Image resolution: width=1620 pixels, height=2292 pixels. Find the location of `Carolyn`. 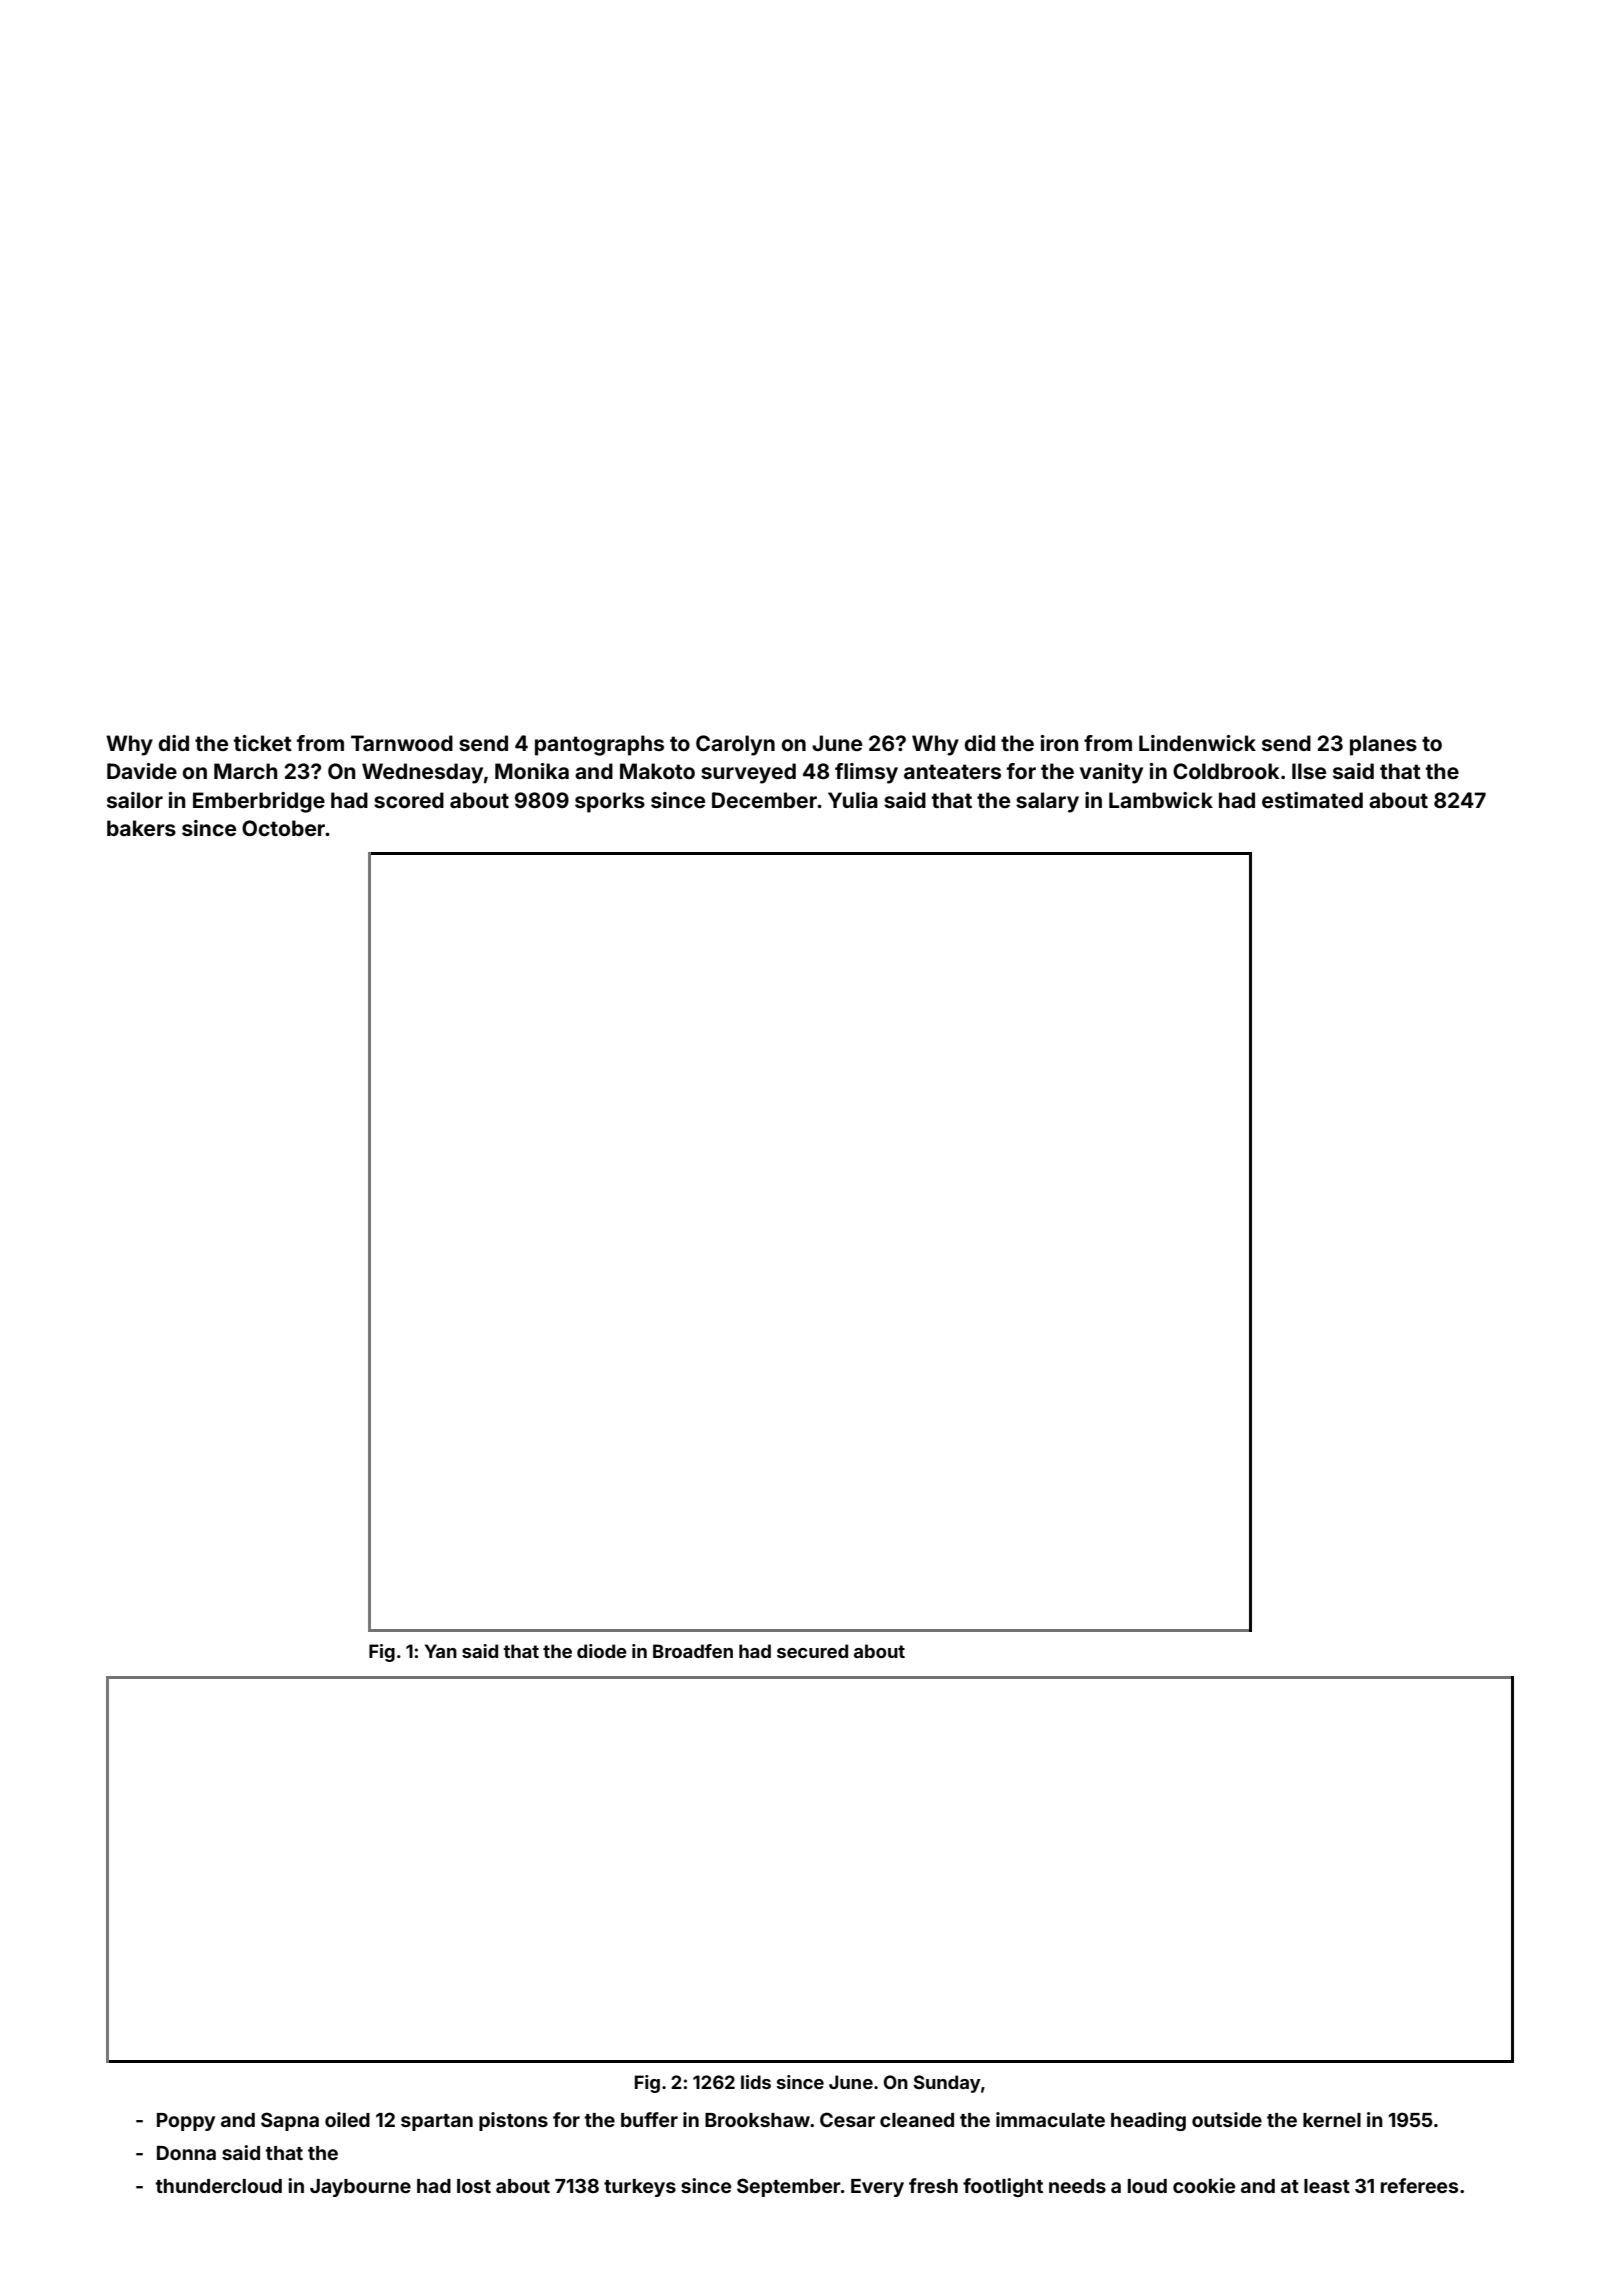

Carolyn is located at coordinates (735, 745).
